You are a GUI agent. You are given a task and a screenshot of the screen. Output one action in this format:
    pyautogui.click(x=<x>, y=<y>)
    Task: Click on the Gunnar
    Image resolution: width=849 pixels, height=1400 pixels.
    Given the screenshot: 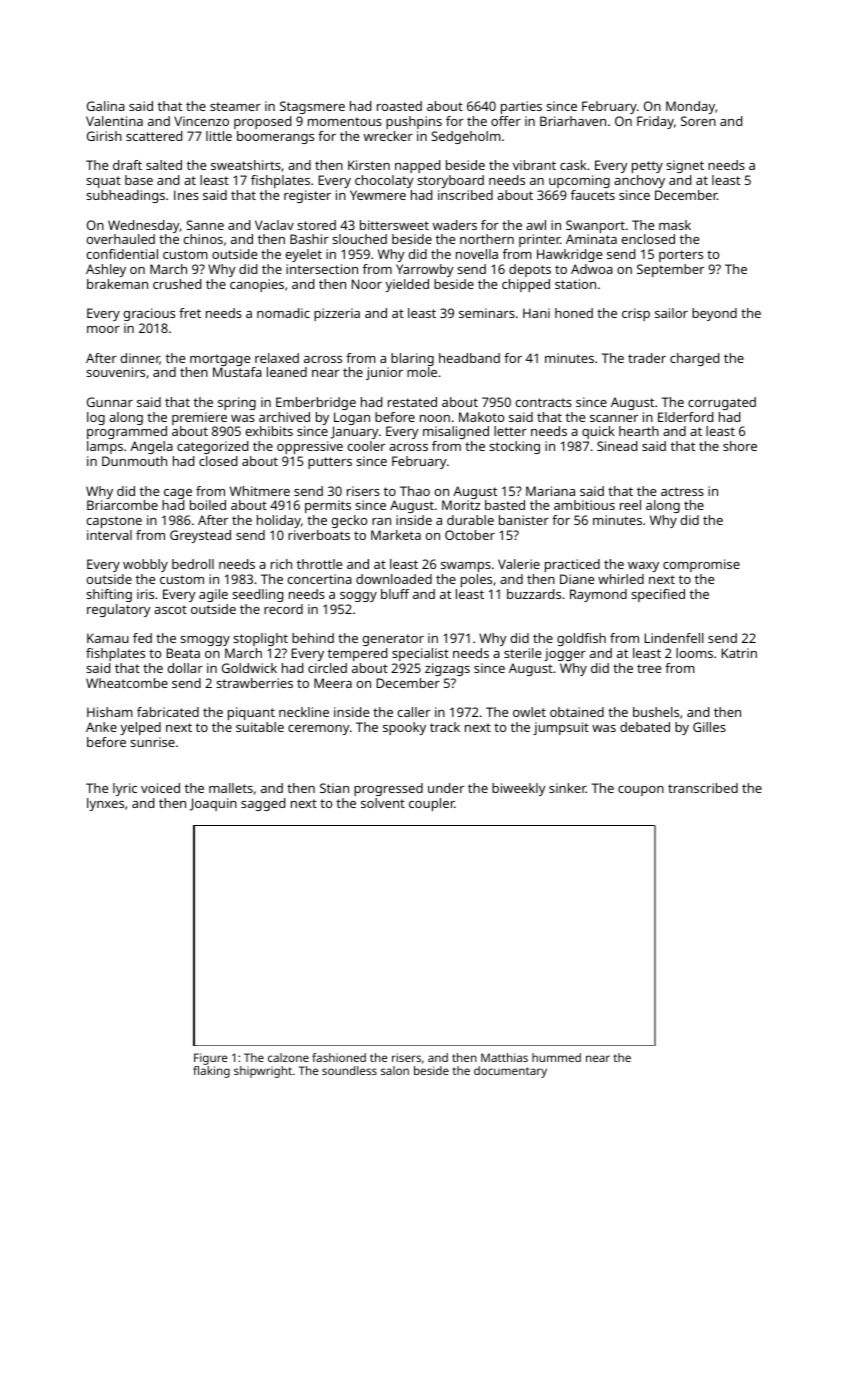 What is the action you would take?
    pyautogui.click(x=110, y=402)
